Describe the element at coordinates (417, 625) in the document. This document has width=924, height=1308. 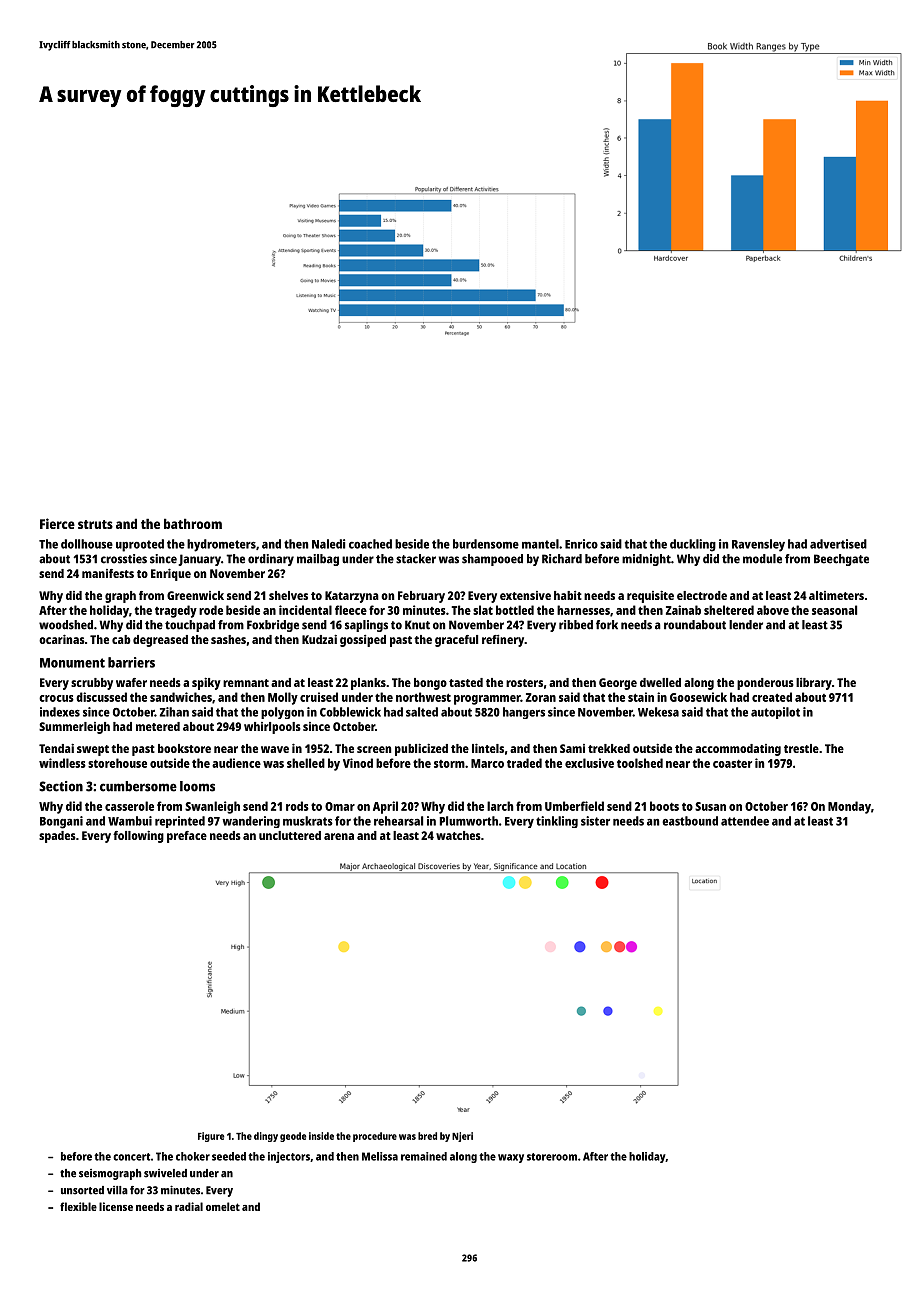
I see `Knut` at that location.
